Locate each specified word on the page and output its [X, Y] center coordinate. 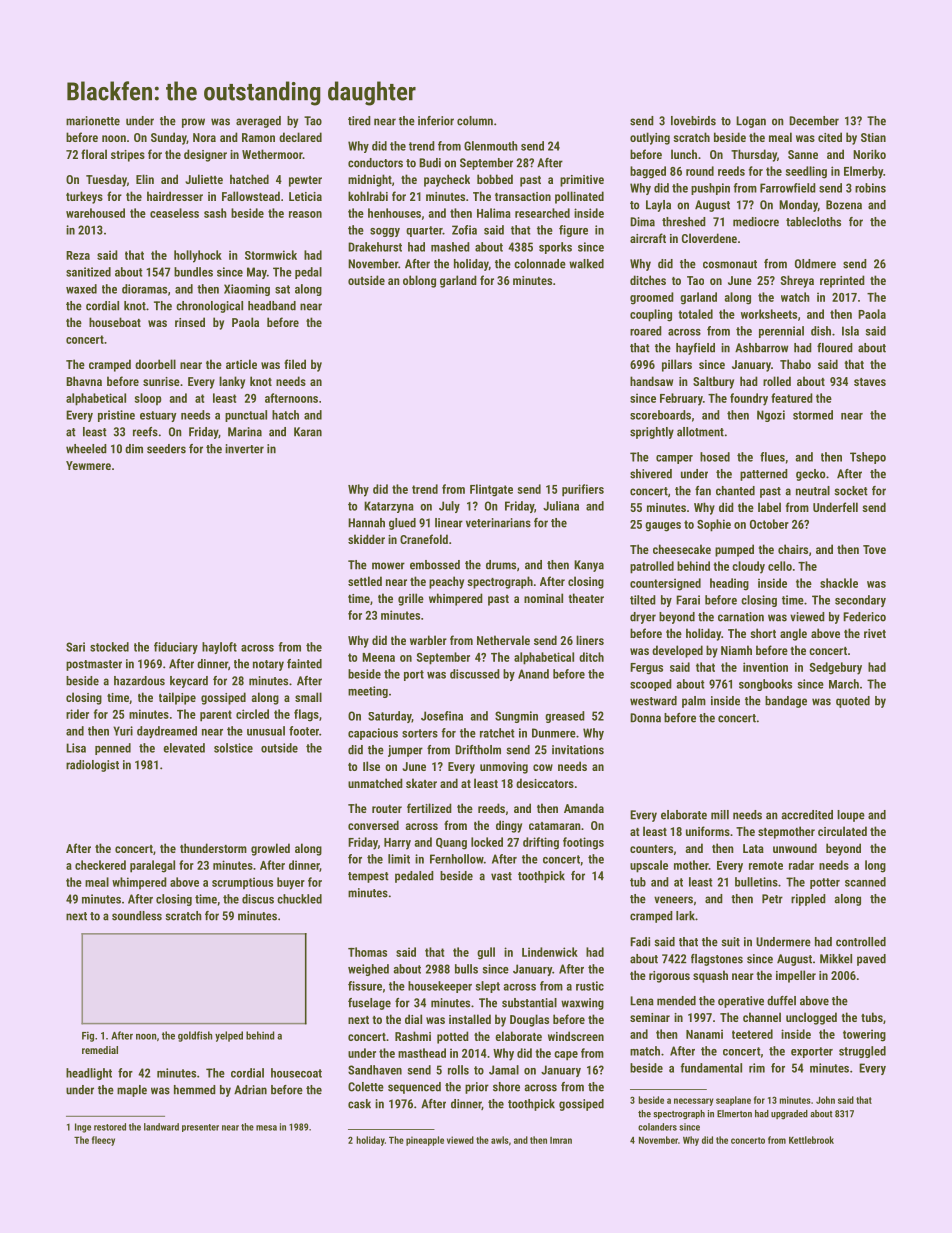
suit [730, 942]
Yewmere [88, 465]
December [814, 121]
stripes [128, 156]
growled [270, 849]
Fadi [640, 942]
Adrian [250, 1090]
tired [359, 121]
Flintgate [491, 490]
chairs [793, 549]
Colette [366, 1087]
